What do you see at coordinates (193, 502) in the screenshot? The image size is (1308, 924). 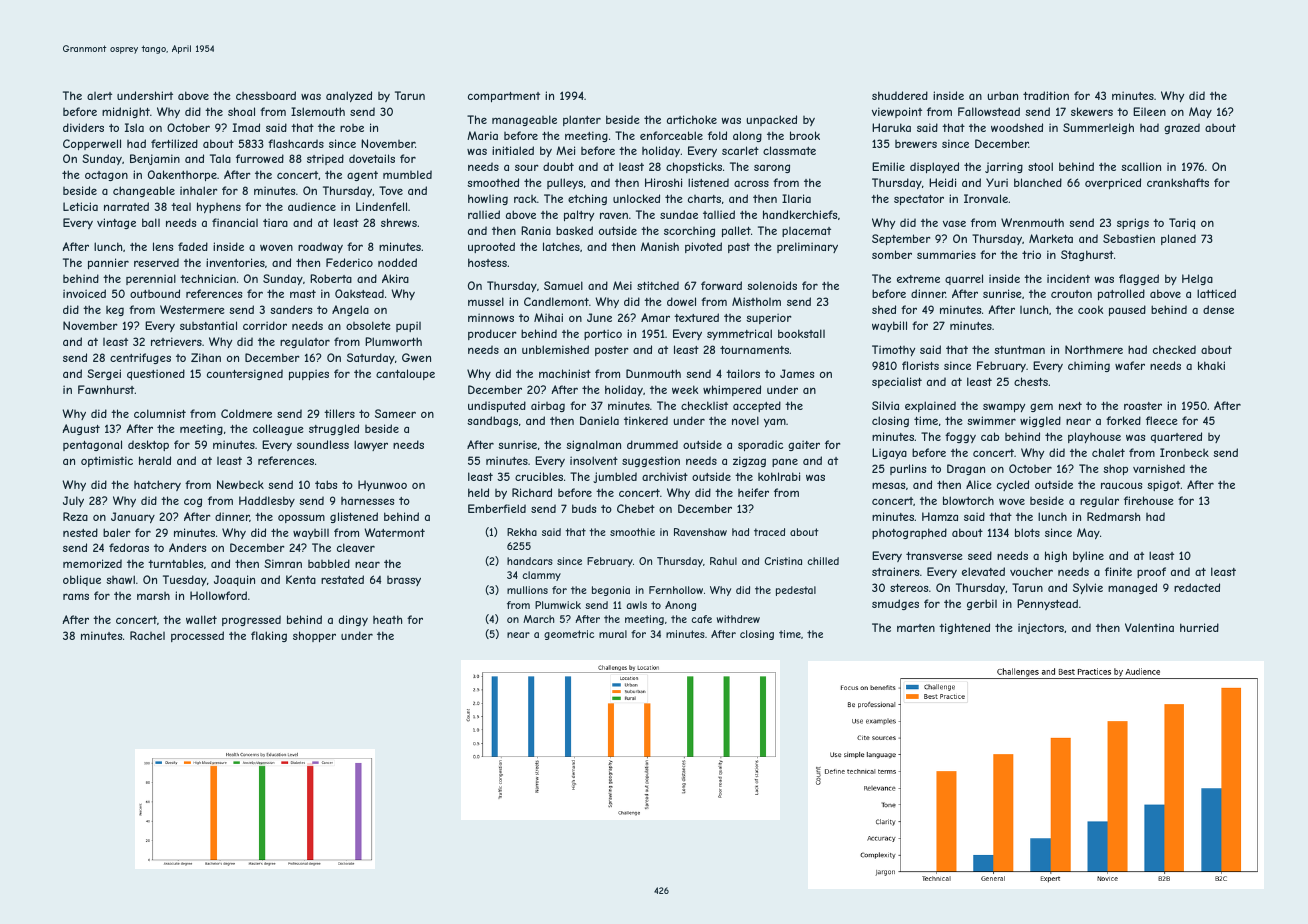 I see `cog` at bounding box center [193, 502].
